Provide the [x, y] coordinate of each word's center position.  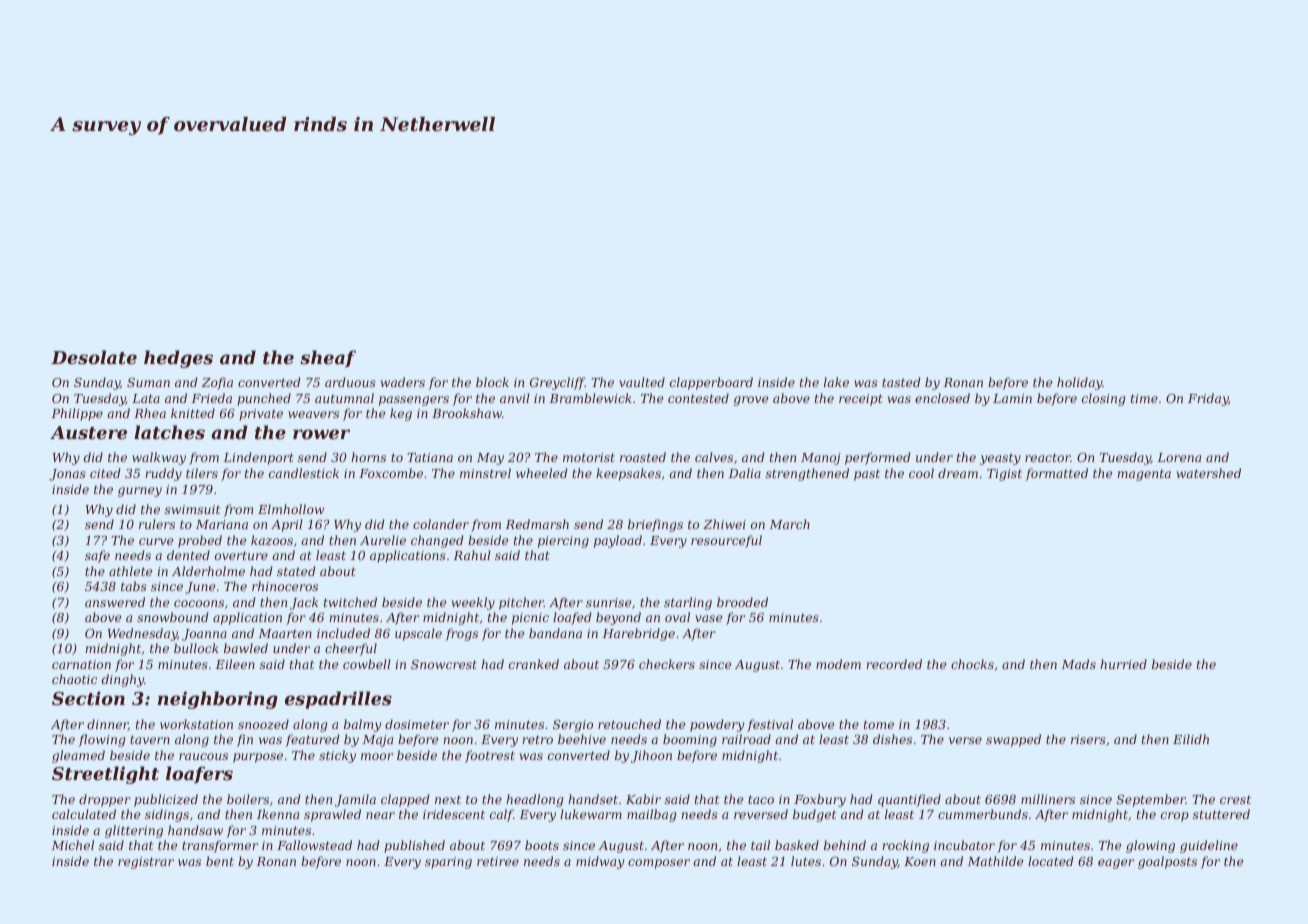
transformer [220, 846]
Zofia [217, 383]
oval [677, 617]
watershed [1209, 473]
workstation [196, 724]
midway [600, 862]
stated [296, 571]
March [790, 524]
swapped [1013, 740]
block [492, 382]
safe [97, 556]
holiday [1080, 383]
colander [441, 524]
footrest [490, 756]
